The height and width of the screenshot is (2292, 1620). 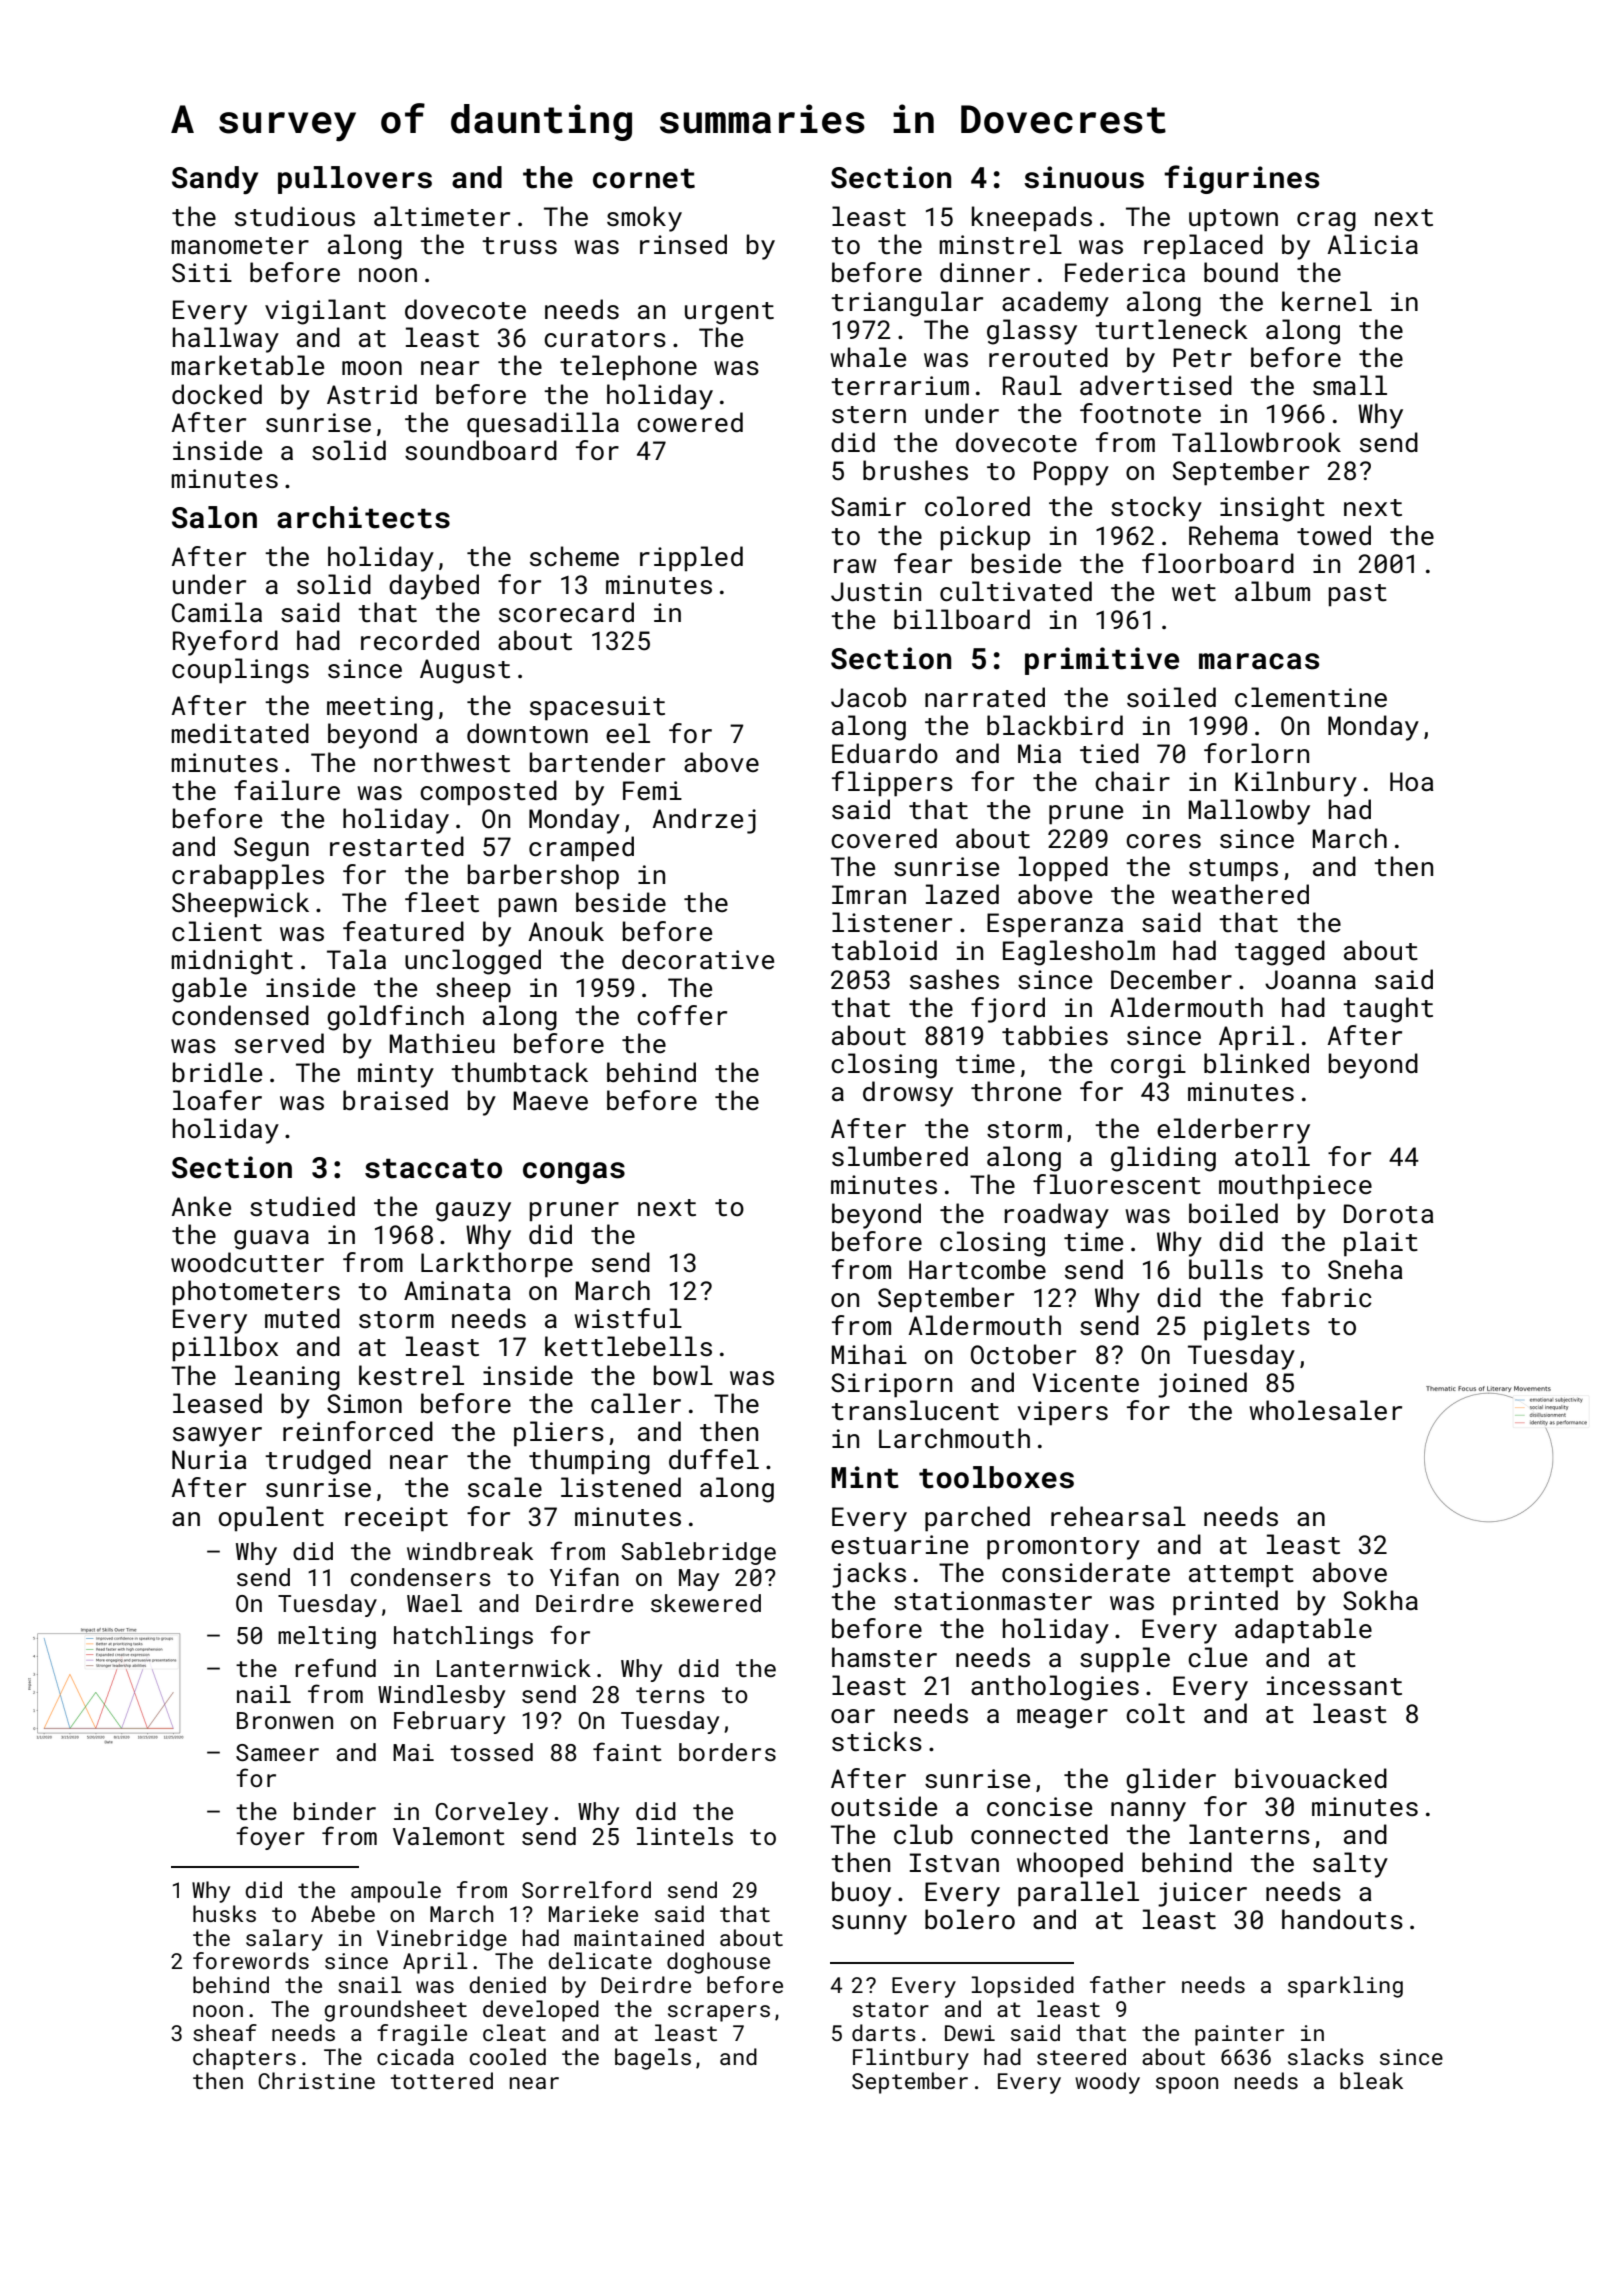 I want to click on glider, so click(x=1171, y=1781).
